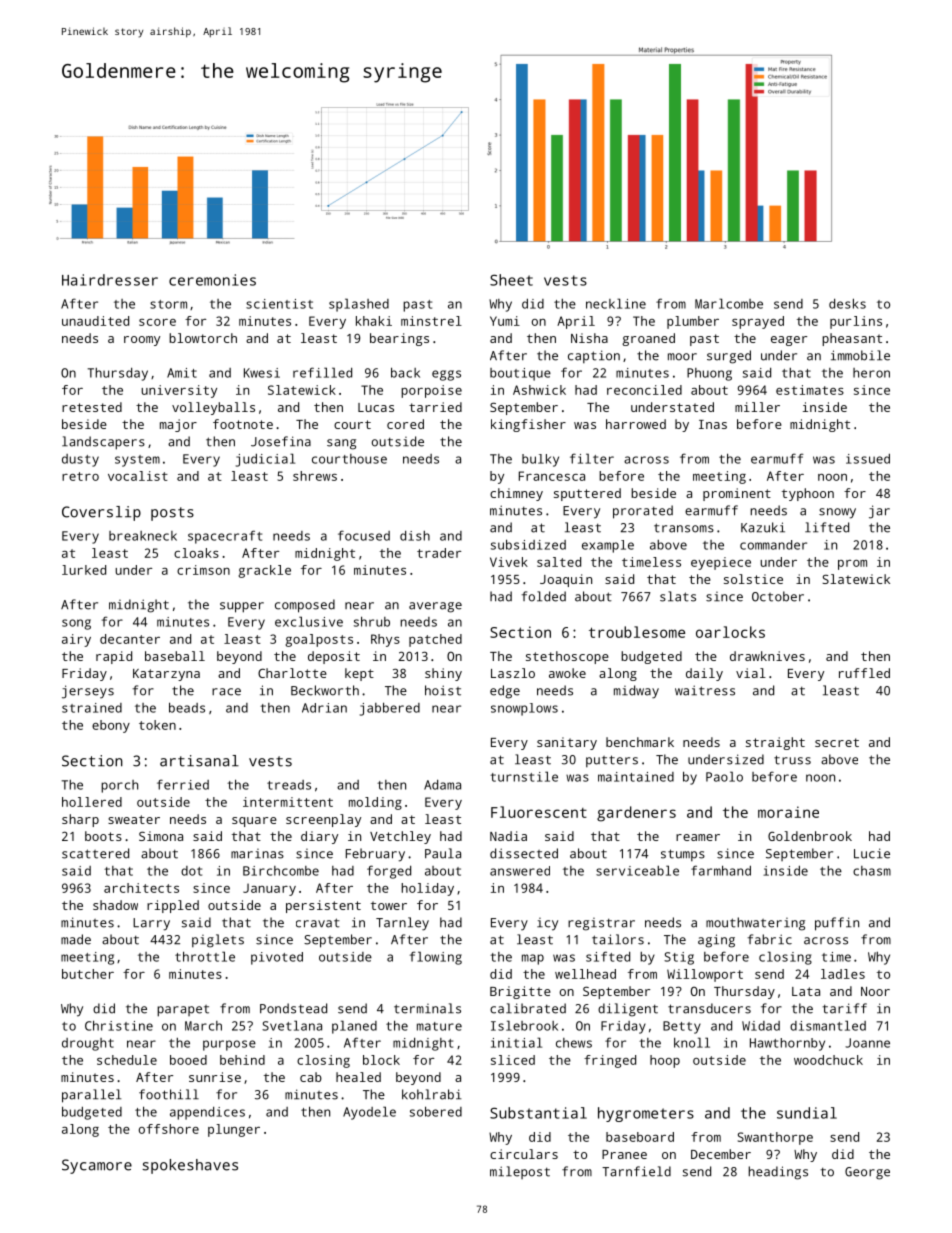  Describe the element at coordinates (80, 820) in the page. I see `sharp` at that location.
